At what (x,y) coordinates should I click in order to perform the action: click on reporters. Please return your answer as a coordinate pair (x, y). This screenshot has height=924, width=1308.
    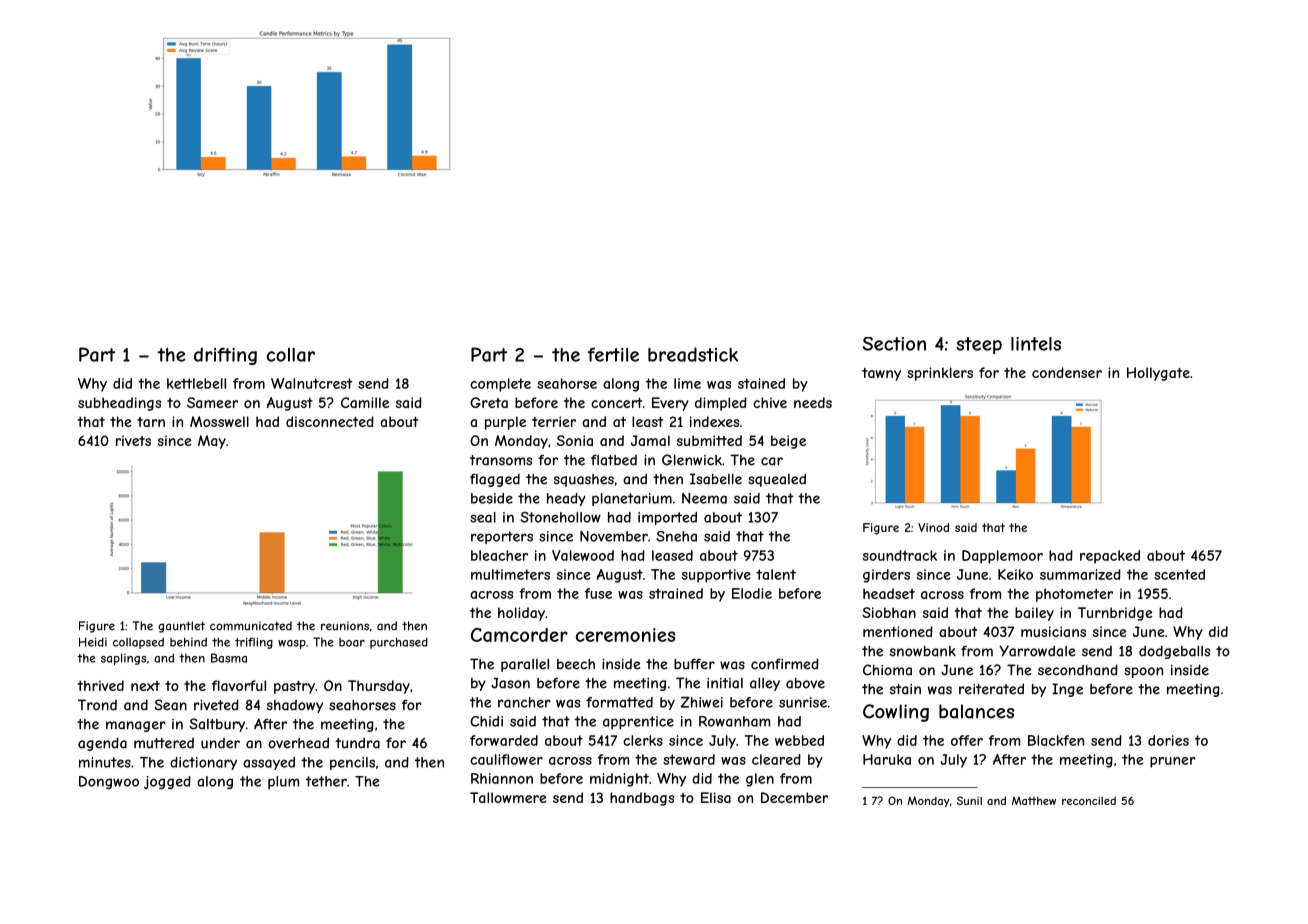
    Looking at the image, I should click on (502, 537).
